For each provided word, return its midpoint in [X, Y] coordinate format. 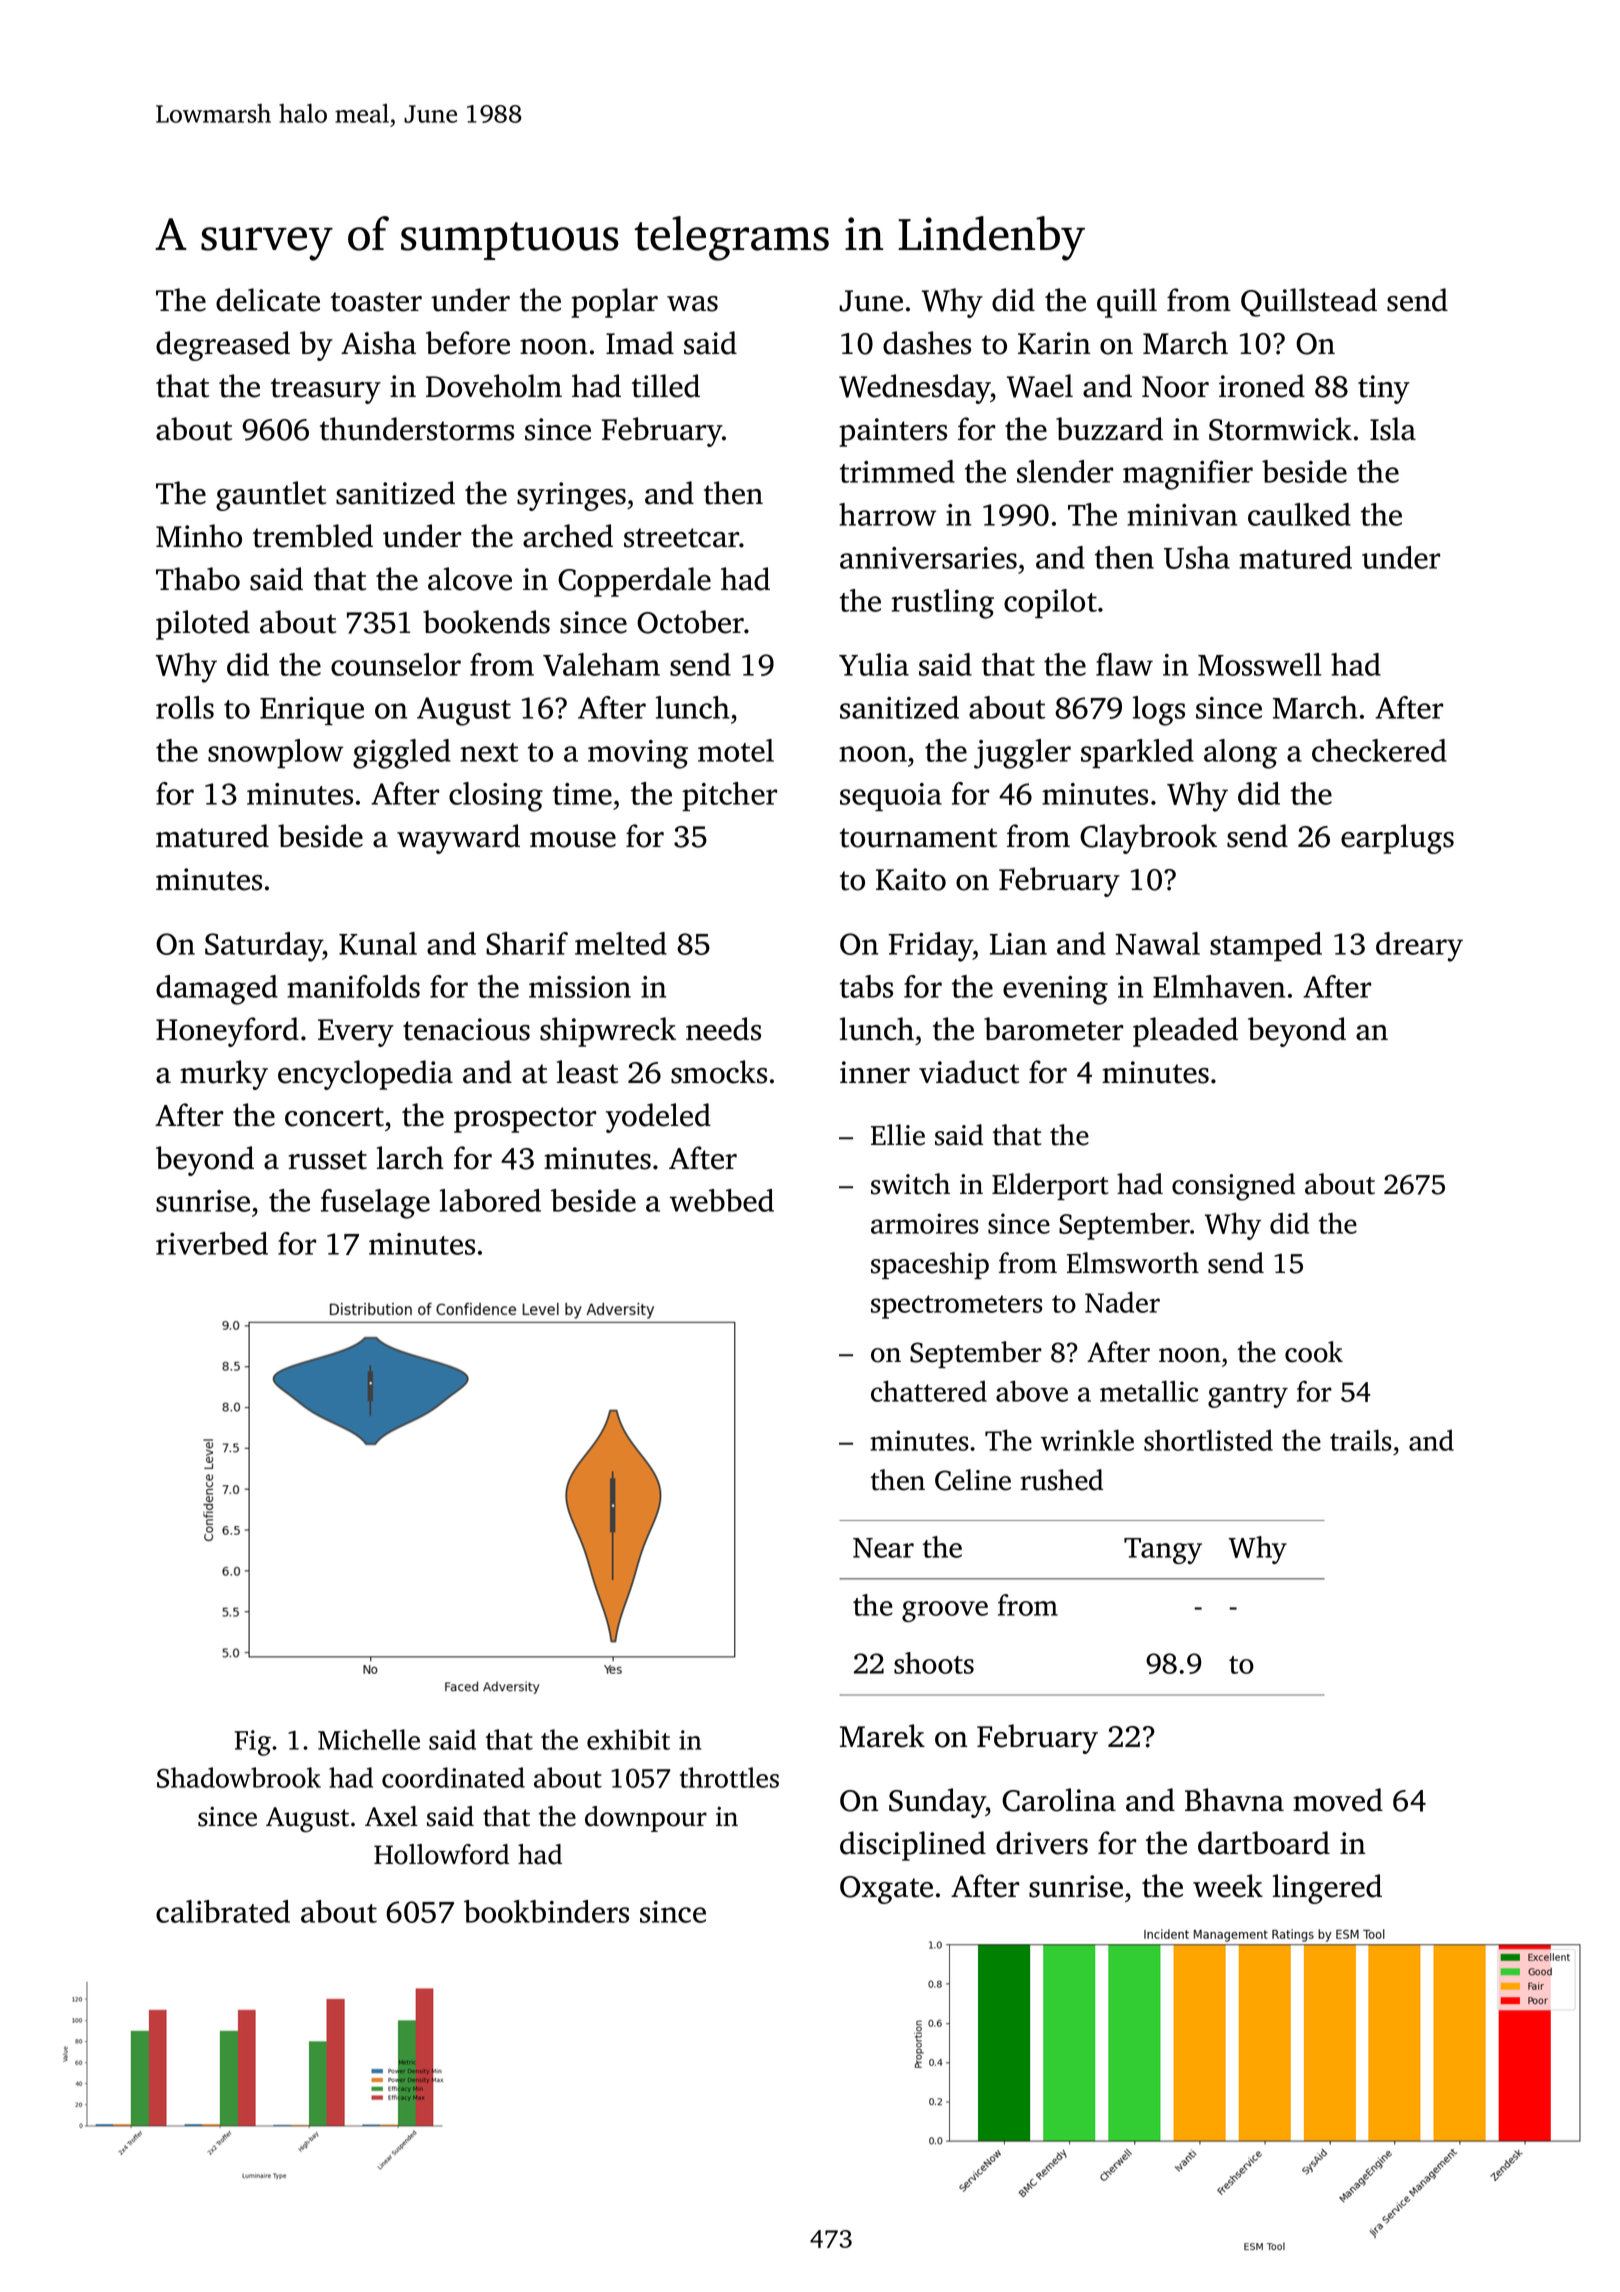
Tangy [1163, 1551]
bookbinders [546, 1911]
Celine [973, 1480]
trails [1361, 1440]
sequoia [891, 797]
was [692, 304]
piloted [203, 625]
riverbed [212, 1243]
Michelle [369, 1739]
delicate [268, 300]
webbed [722, 1200]
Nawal [1157, 943]
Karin [1054, 343]
